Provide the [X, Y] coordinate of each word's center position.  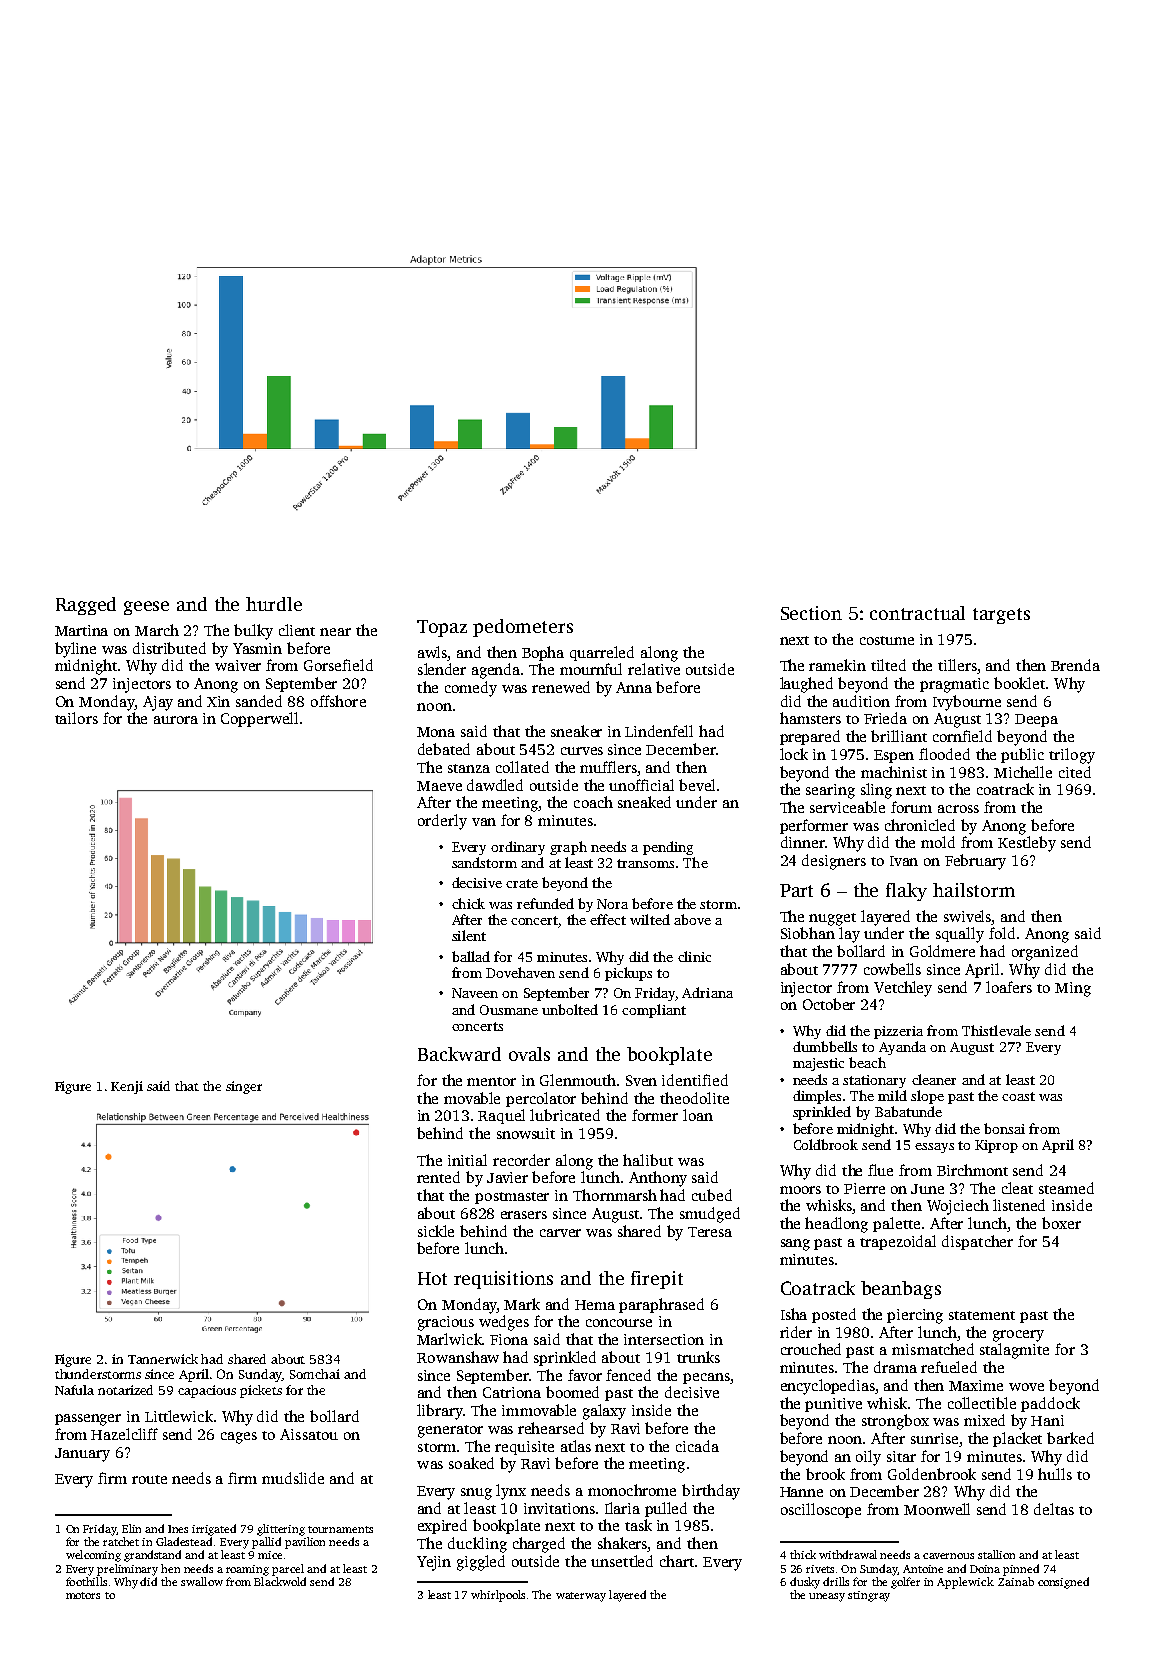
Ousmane [509, 1010]
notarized [125, 1390]
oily [868, 1458]
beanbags [901, 1290]
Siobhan [808, 933]
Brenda [1075, 665]
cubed [712, 1195]
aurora [176, 720]
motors [83, 1595]
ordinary [518, 848]
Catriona [512, 1392]
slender [442, 669]
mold [938, 842]
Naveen [475, 993]
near [335, 632]
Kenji [127, 1087]
